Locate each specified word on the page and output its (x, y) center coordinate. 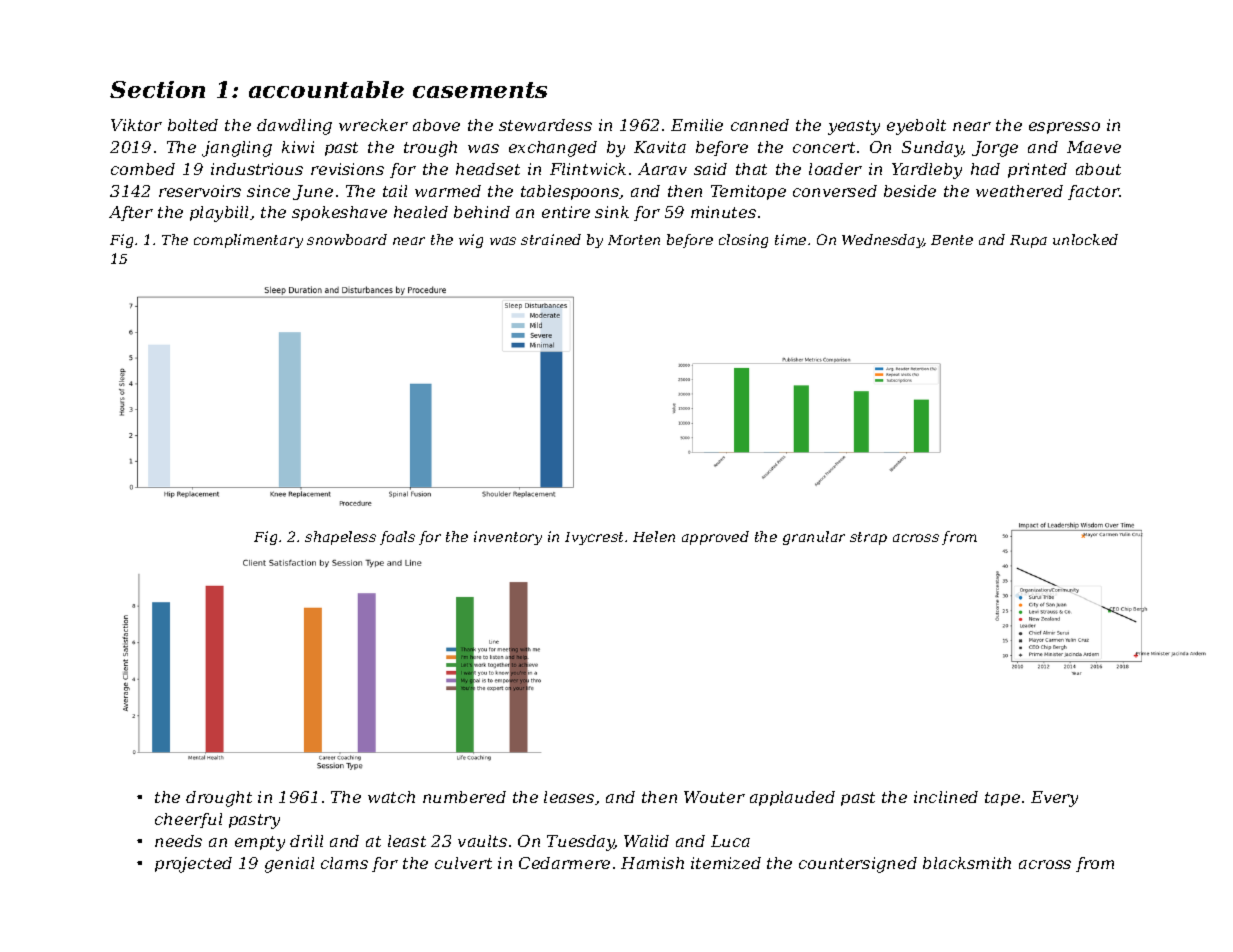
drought (219, 799)
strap (868, 538)
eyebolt (916, 127)
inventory (508, 538)
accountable (326, 89)
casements (480, 90)
